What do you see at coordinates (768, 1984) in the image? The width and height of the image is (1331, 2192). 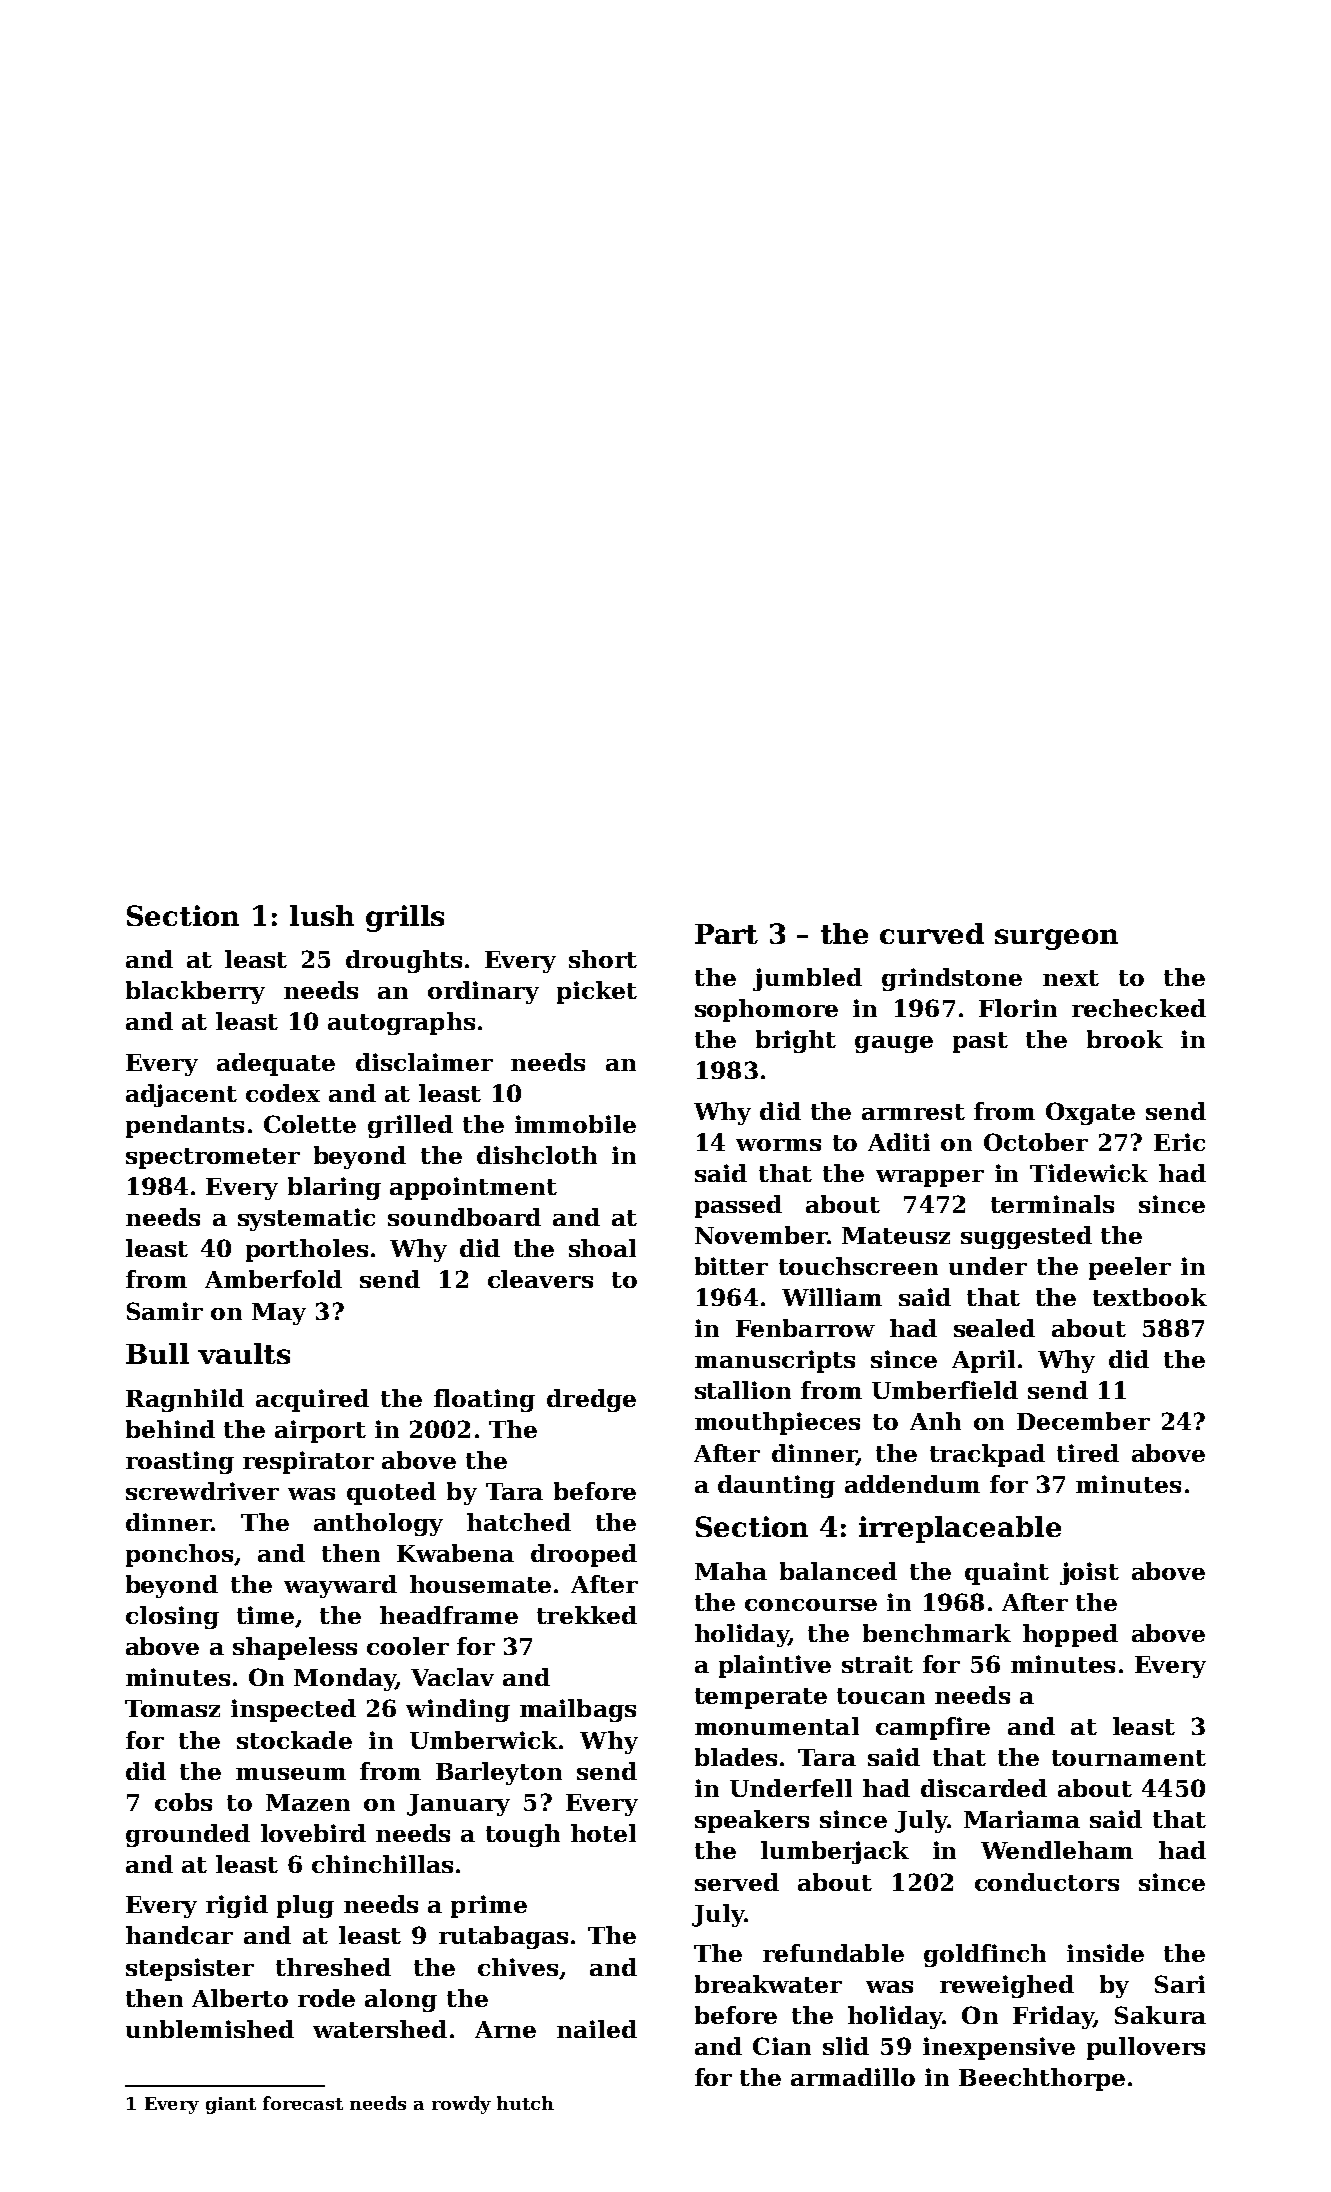 I see `breakwater` at bounding box center [768, 1984].
